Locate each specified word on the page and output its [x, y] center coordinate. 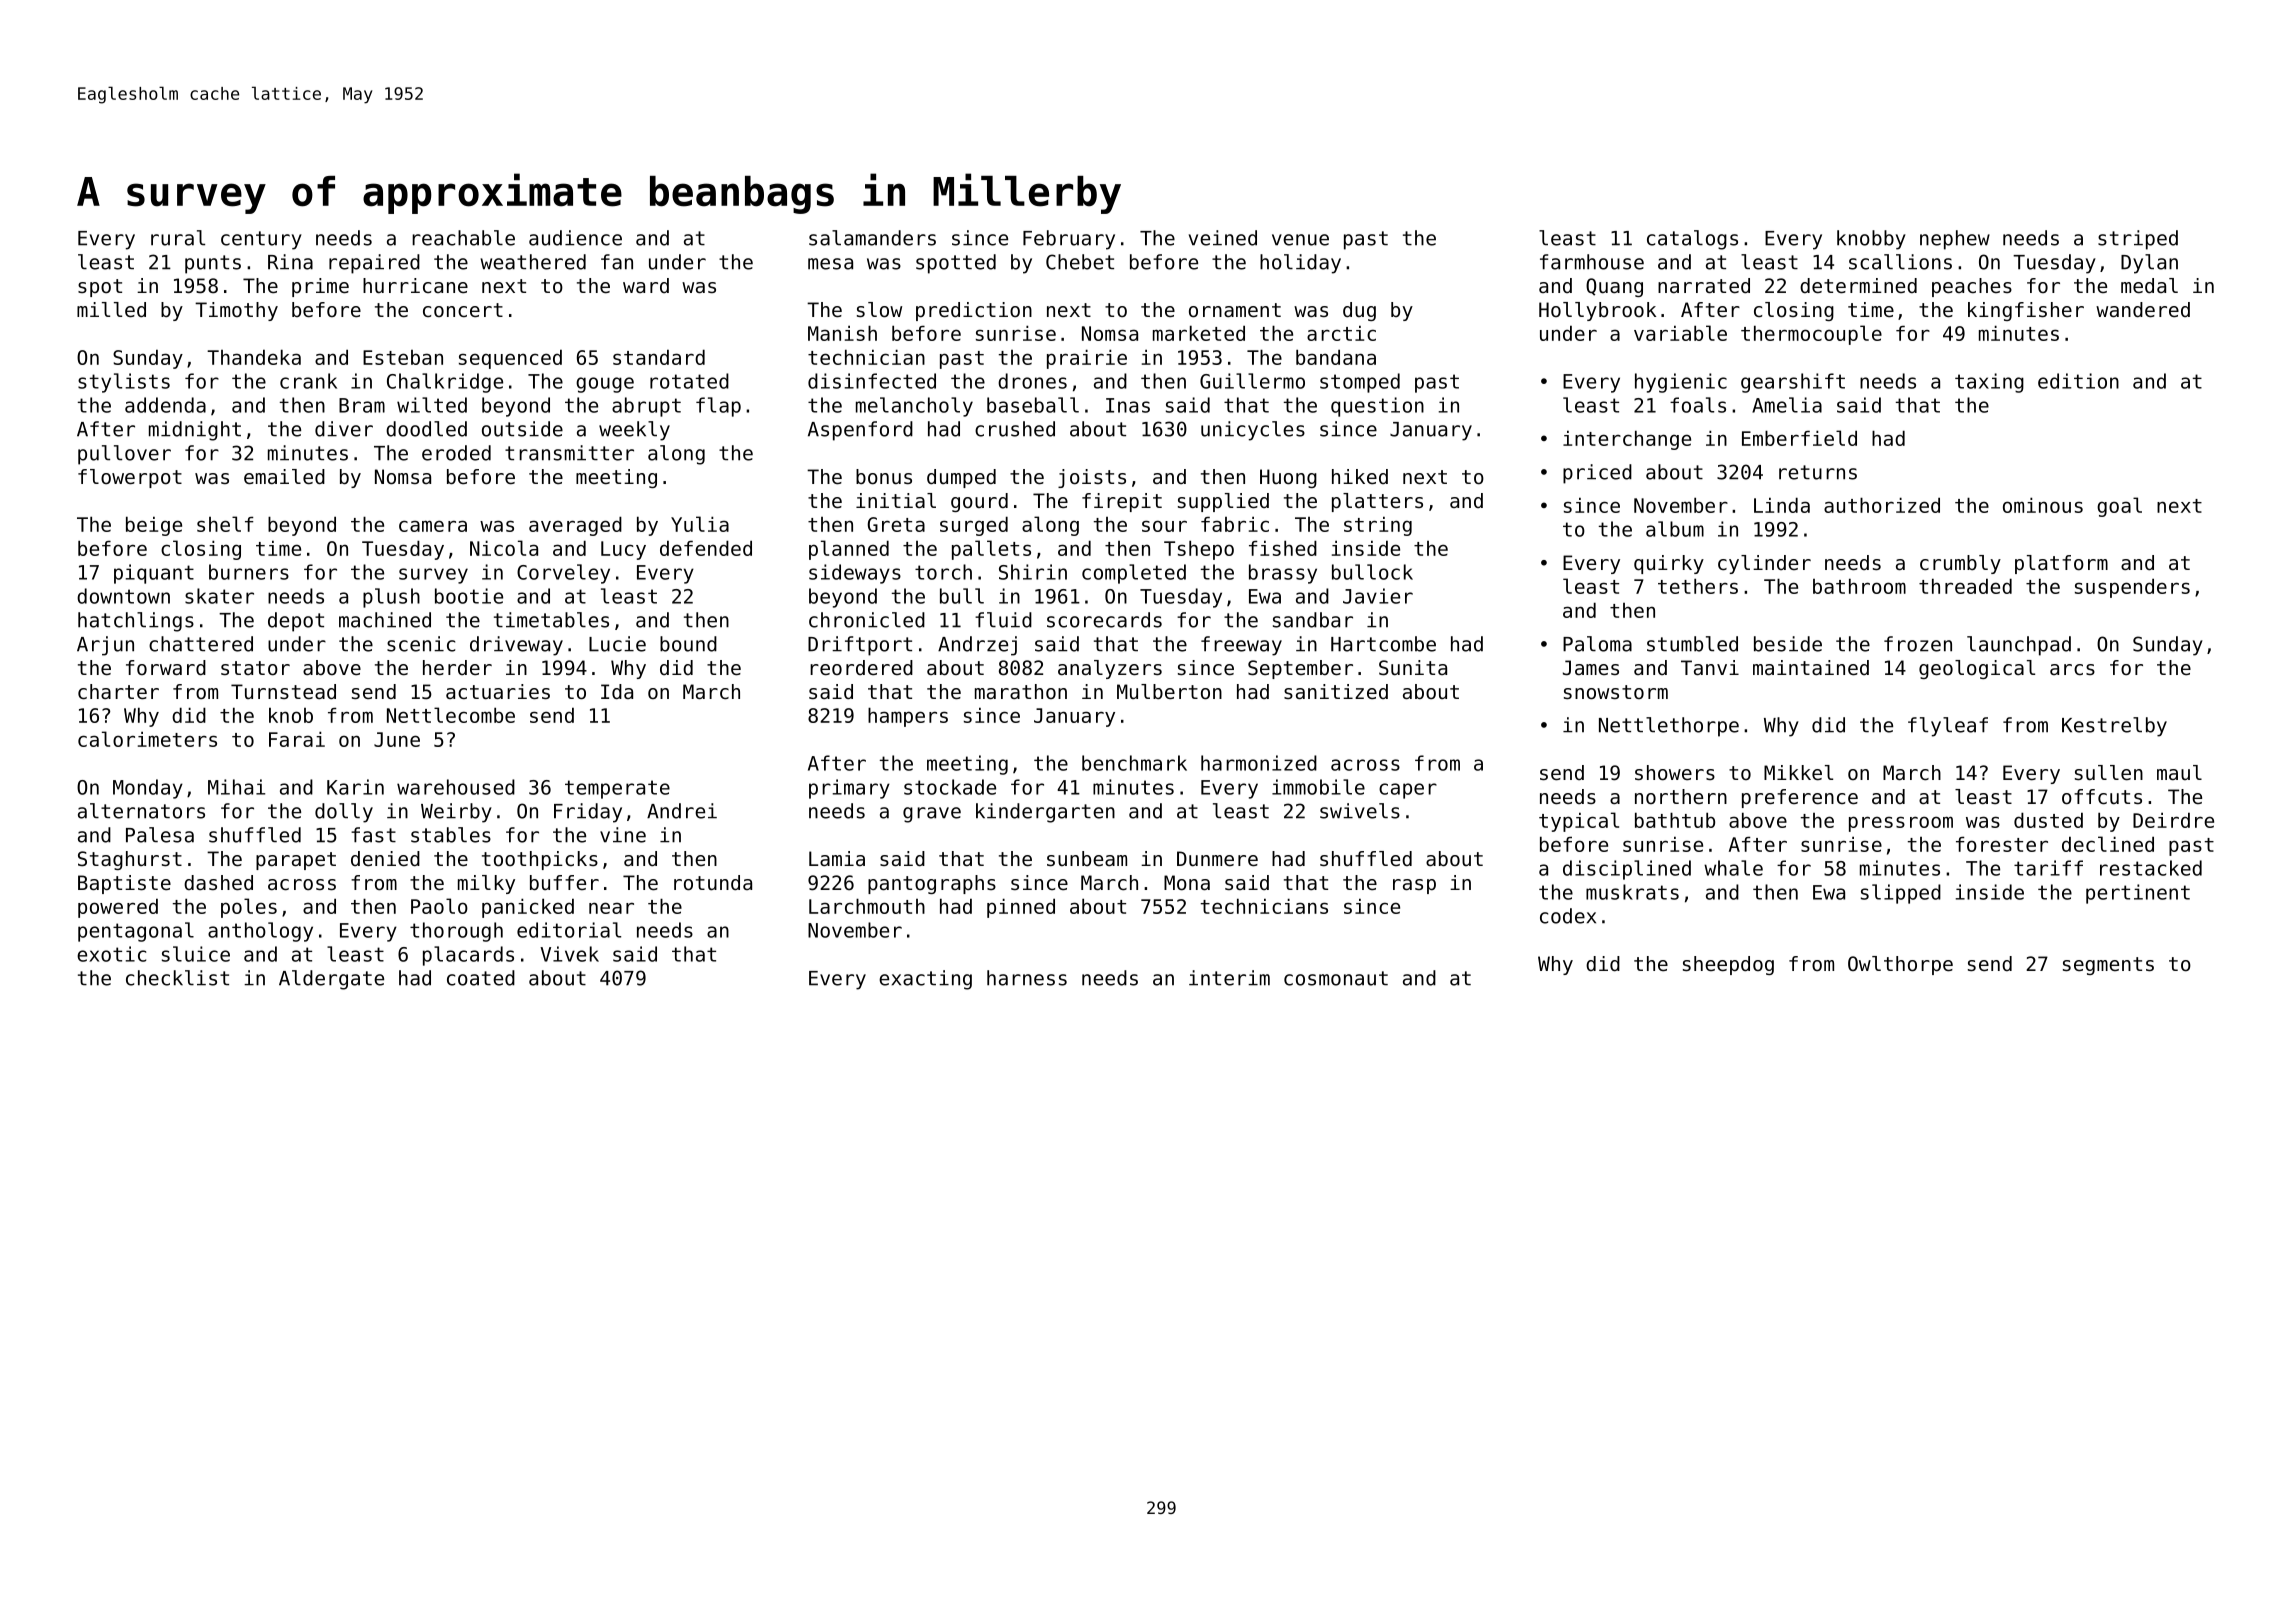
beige [154, 526]
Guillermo [1252, 381]
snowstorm [1616, 692]
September [1300, 669]
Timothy [236, 311]
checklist [177, 978]
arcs [2072, 669]
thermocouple [1811, 335]
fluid [1003, 620]
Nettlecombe [451, 715]
